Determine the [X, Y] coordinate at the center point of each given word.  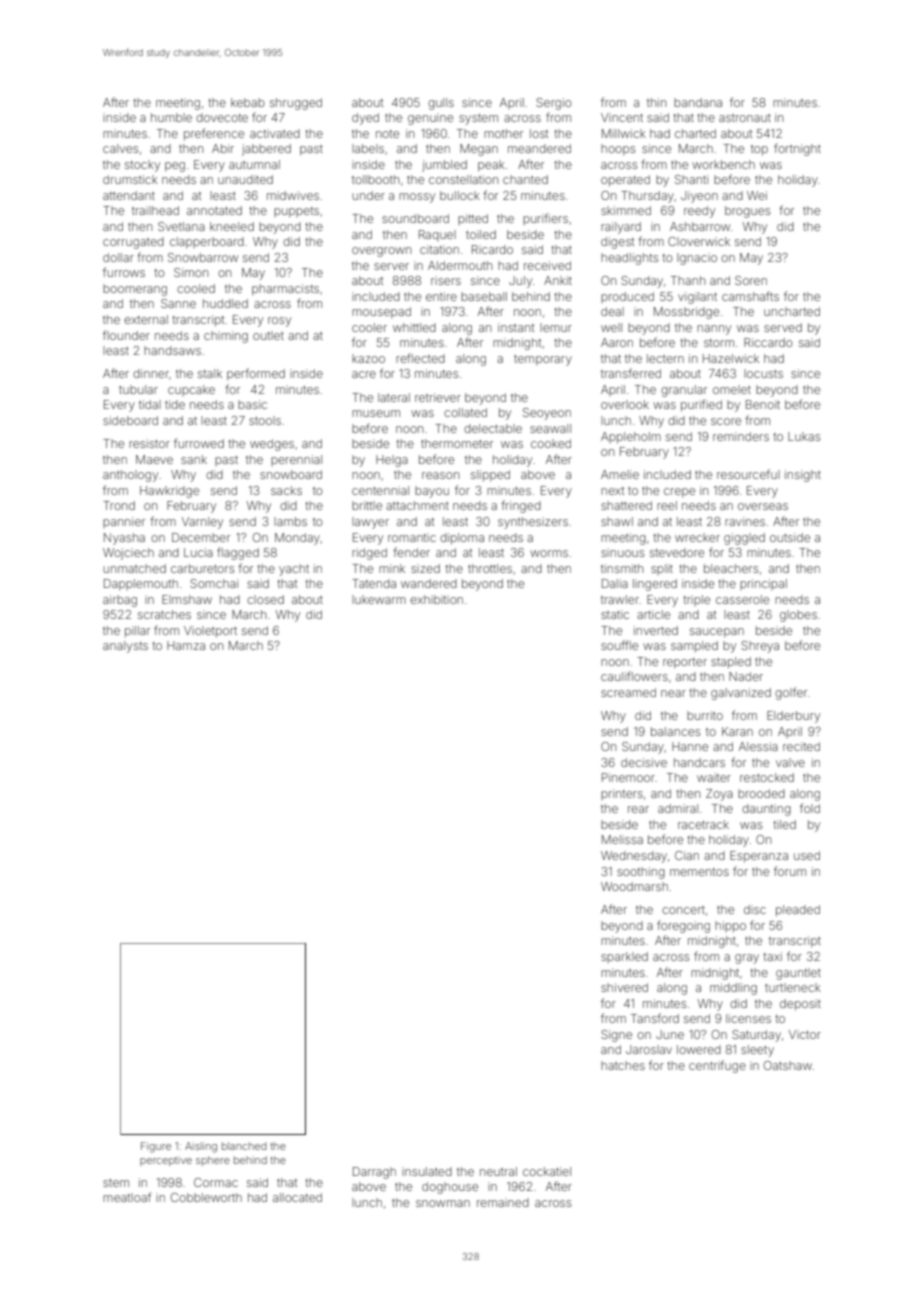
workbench [723, 164]
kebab [248, 102]
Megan [479, 150]
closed [265, 599]
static [615, 614]
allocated [297, 1197]
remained [503, 1202]
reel [667, 505]
